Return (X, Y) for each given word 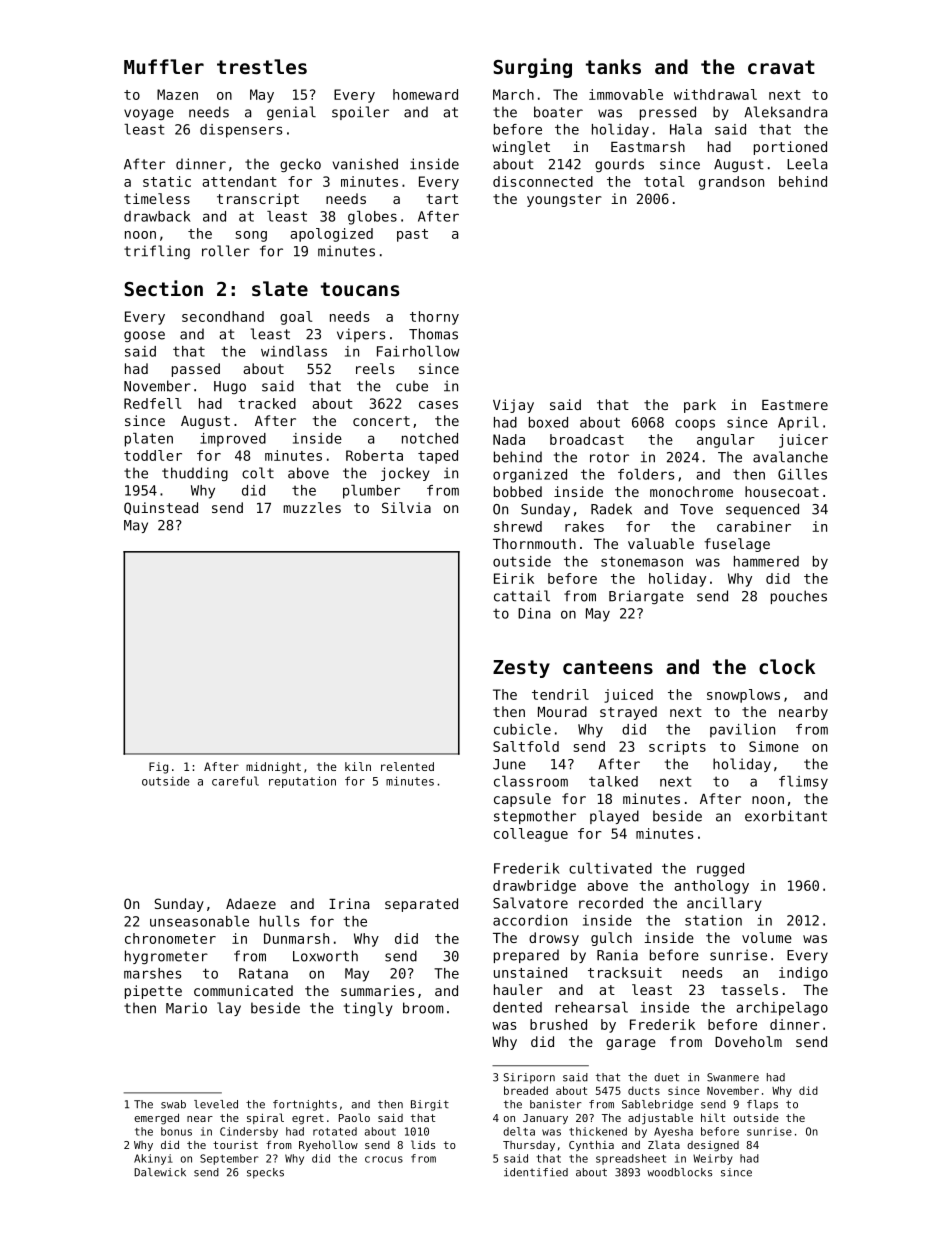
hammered (766, 561)
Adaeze (251, 903)
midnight (273, 768)
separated (421, 905)
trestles (262, 67)
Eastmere (795, 405)
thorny (434, 318)
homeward (425, 94)
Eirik (514, 578)
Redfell (152, 403)
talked (613, 781)
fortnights (305, 1105)
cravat (781, 67)
